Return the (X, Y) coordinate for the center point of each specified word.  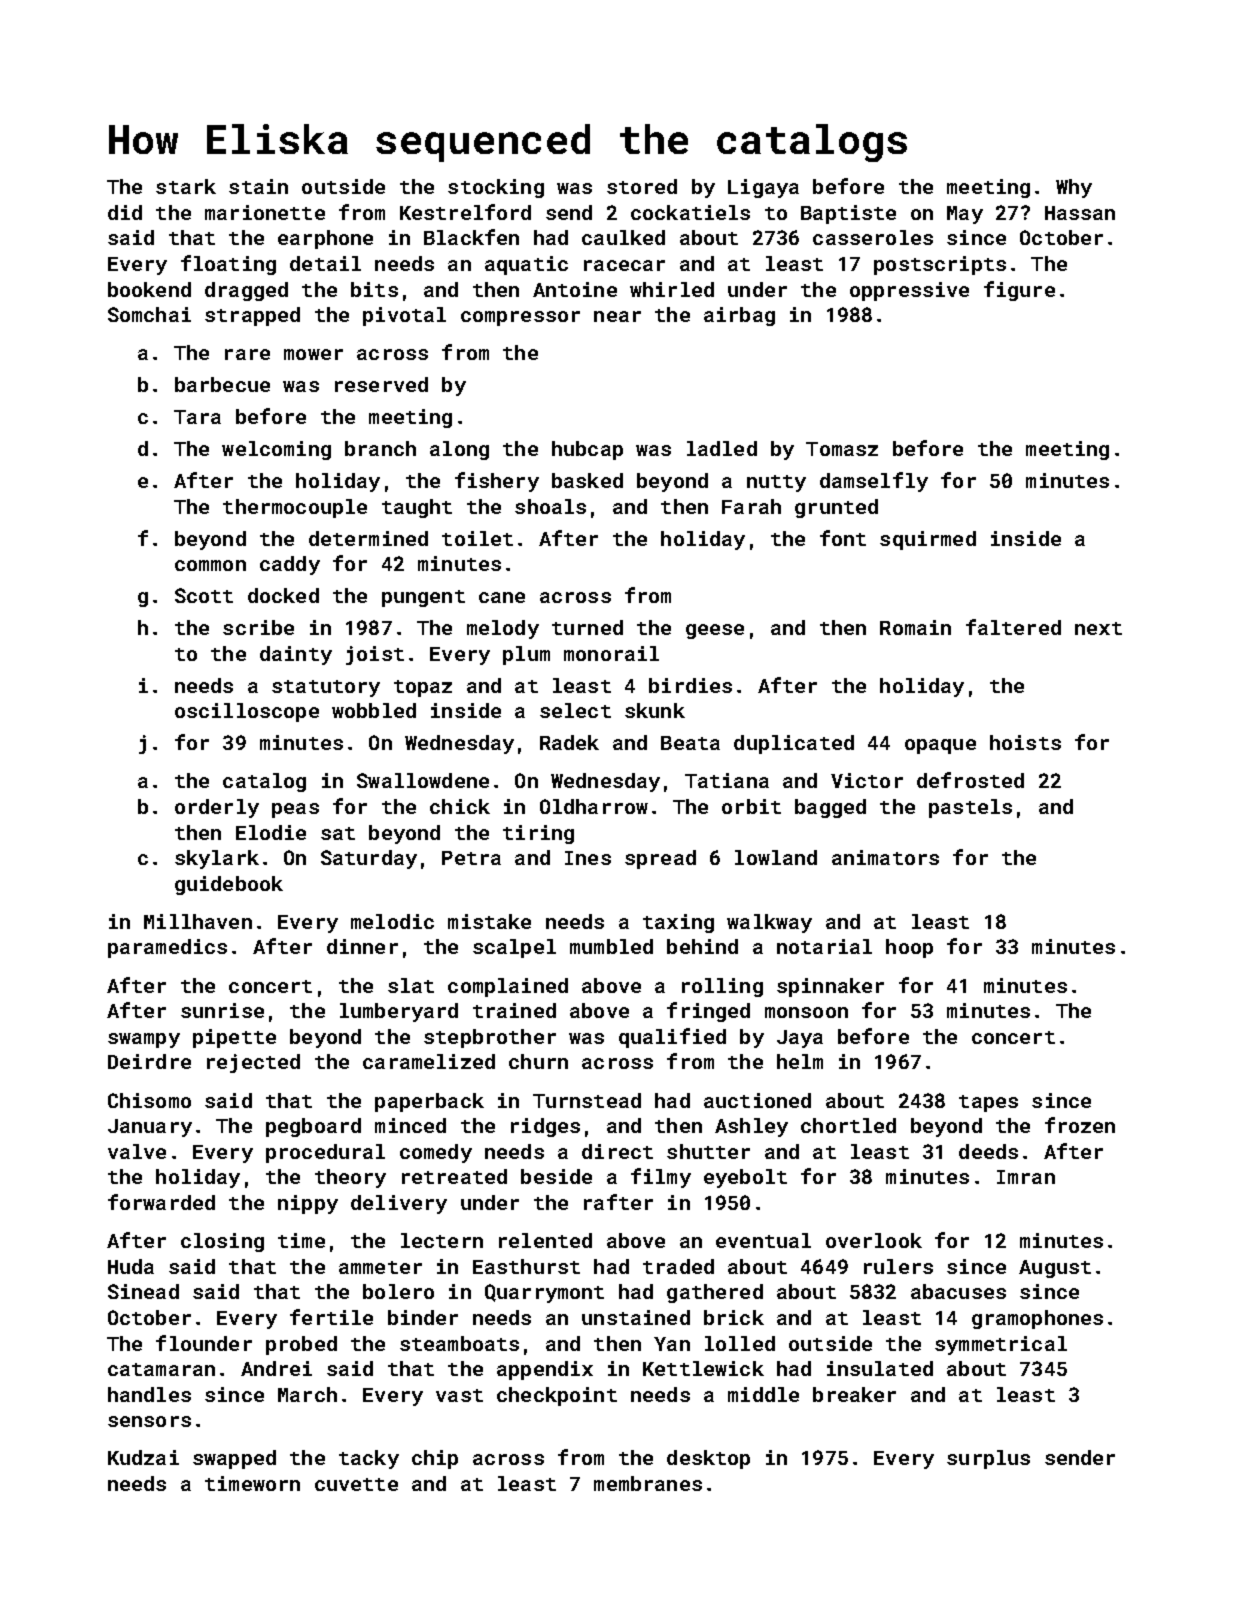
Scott (204, 595)
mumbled (611, 946)
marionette (265, 212)
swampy (144, 1040)
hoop (909, 948)
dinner (362, 946)
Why (1074, 188)
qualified (672, 1038)
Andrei (276, 1368)
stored (642, 186)
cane (502, 597)
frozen (1080, 1125)
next (1098, 628)
